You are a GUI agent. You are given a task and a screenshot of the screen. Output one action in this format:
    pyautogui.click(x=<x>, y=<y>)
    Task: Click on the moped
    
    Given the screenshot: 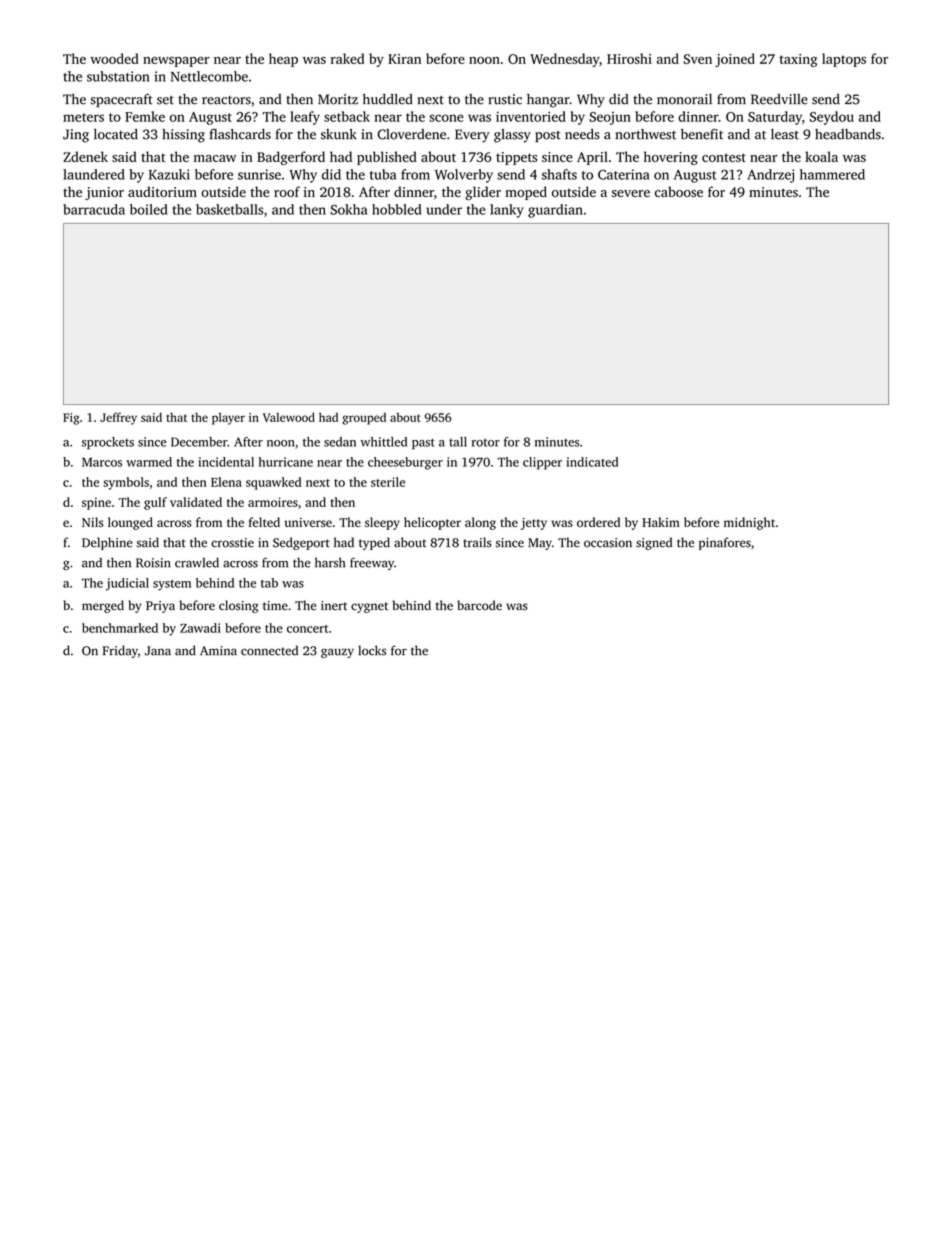 What is the action you would take?
    pyautogui.click(x=526, y=193)
